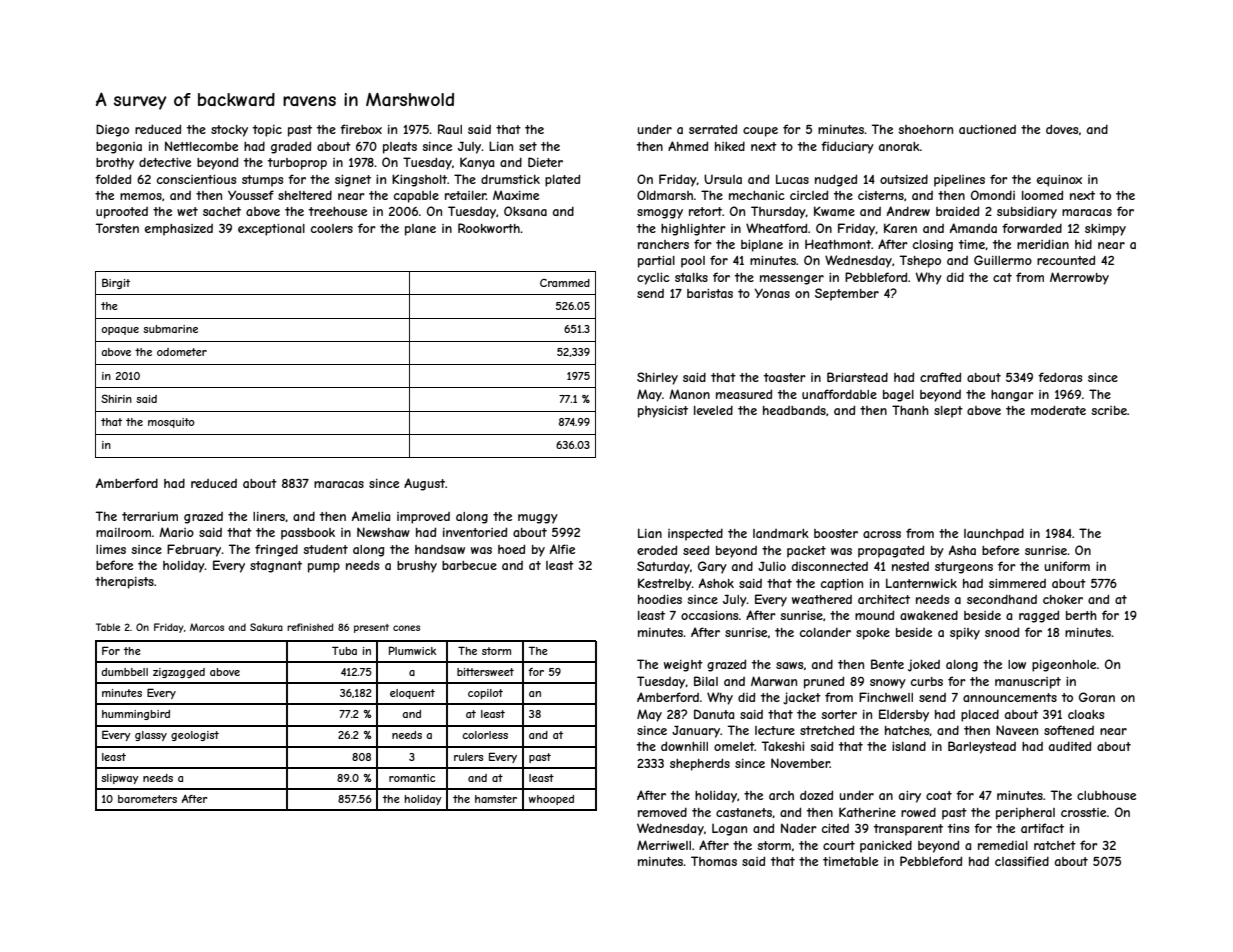 This screenshot has height=952, width=1233. What do you see at coordinates (124, 672) in the screenshot?
I see `dumbbell` at bounding box center [124, 672].
